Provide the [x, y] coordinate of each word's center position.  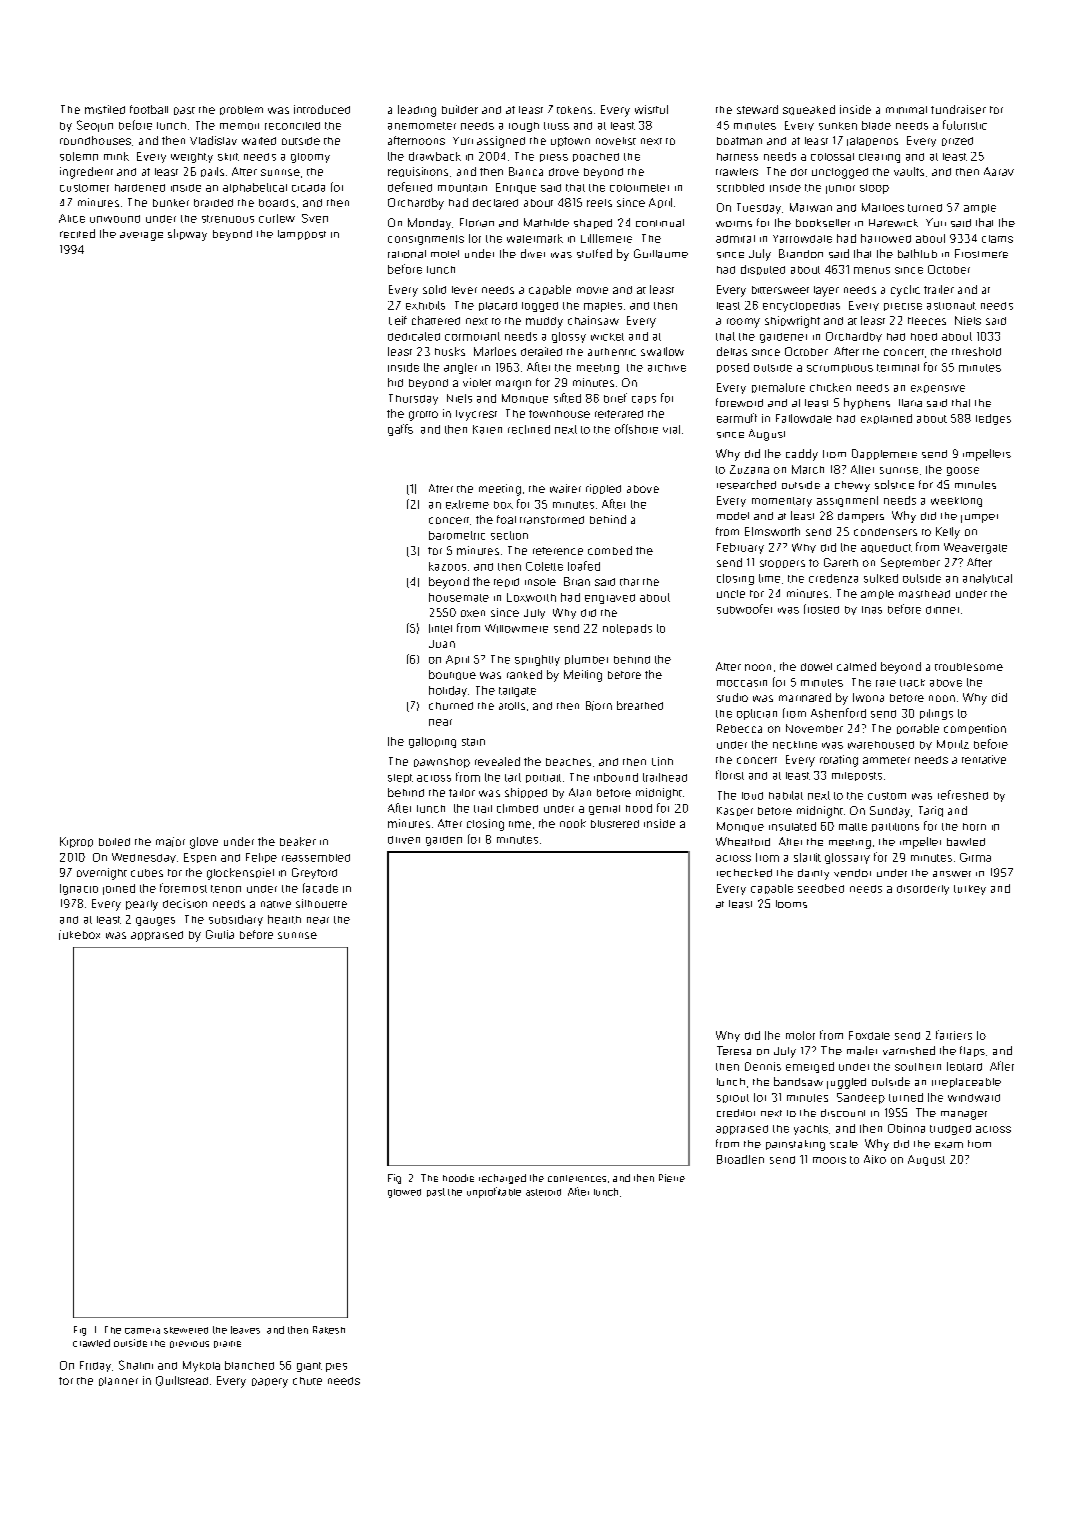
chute [307, 1381]
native [276, 904]
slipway [187, 235]
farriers [954, 1035]
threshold [976, 351]
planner [118, 1381]
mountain [462, 188]
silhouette [321, 903]
